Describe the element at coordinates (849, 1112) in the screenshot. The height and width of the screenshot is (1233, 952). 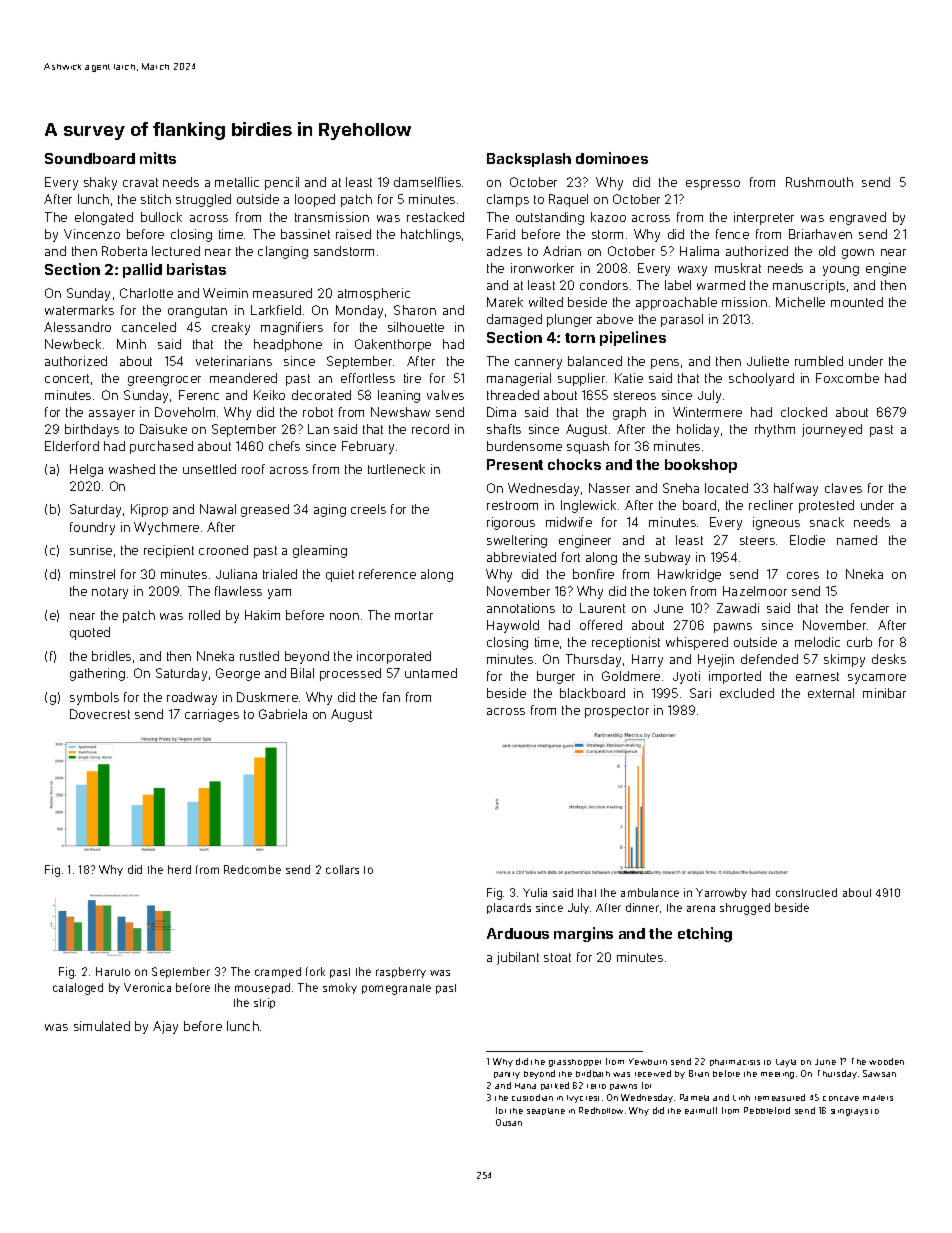
I see `stingrays` at that location.
